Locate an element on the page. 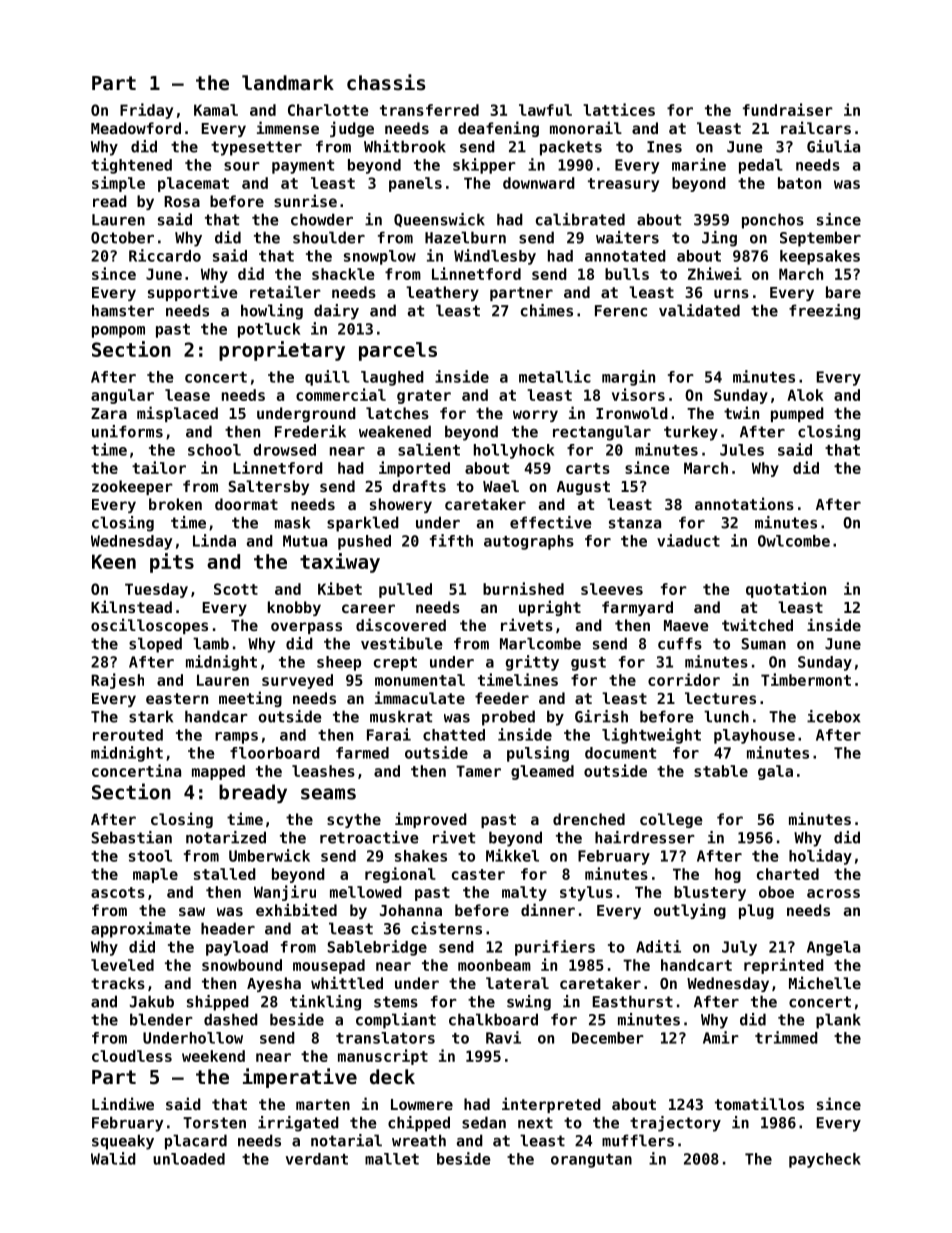  blender is located at coordinates (161, 1019).
